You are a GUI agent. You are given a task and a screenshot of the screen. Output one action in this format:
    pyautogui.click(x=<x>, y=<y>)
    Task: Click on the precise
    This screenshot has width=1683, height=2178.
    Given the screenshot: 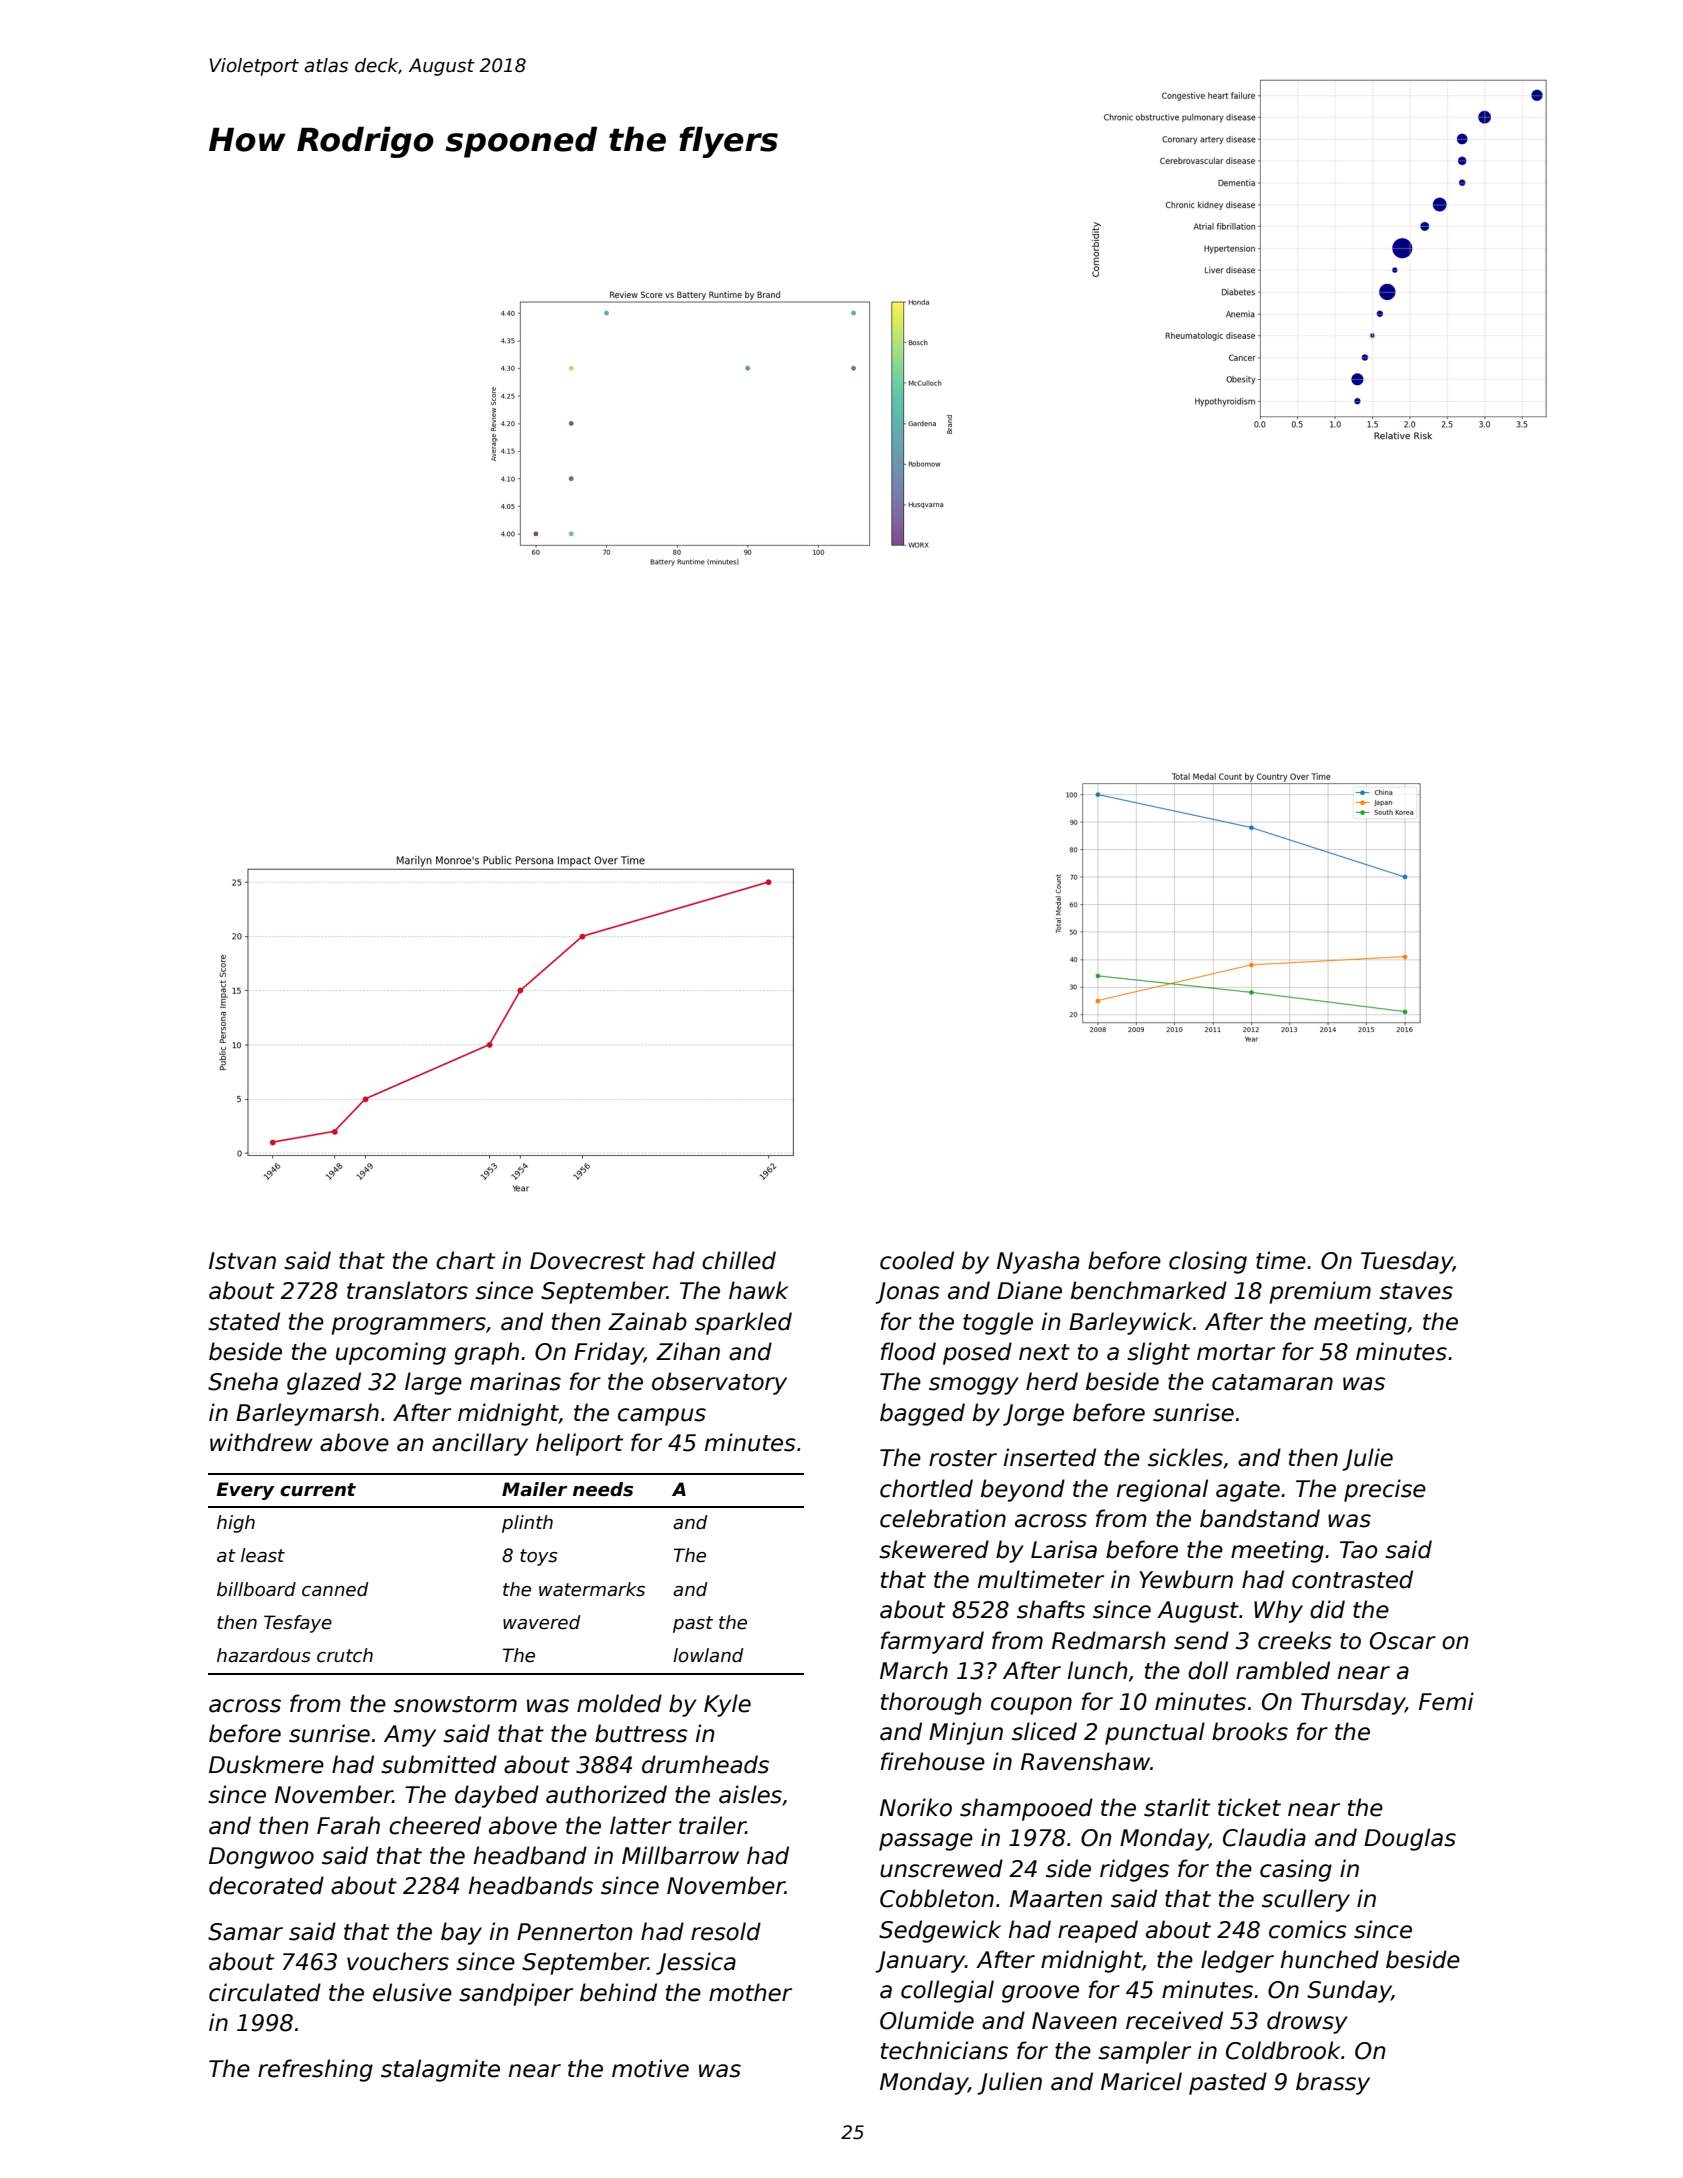 What is the action you would take?
    pyautogui.click(x=1385, y=1490)
